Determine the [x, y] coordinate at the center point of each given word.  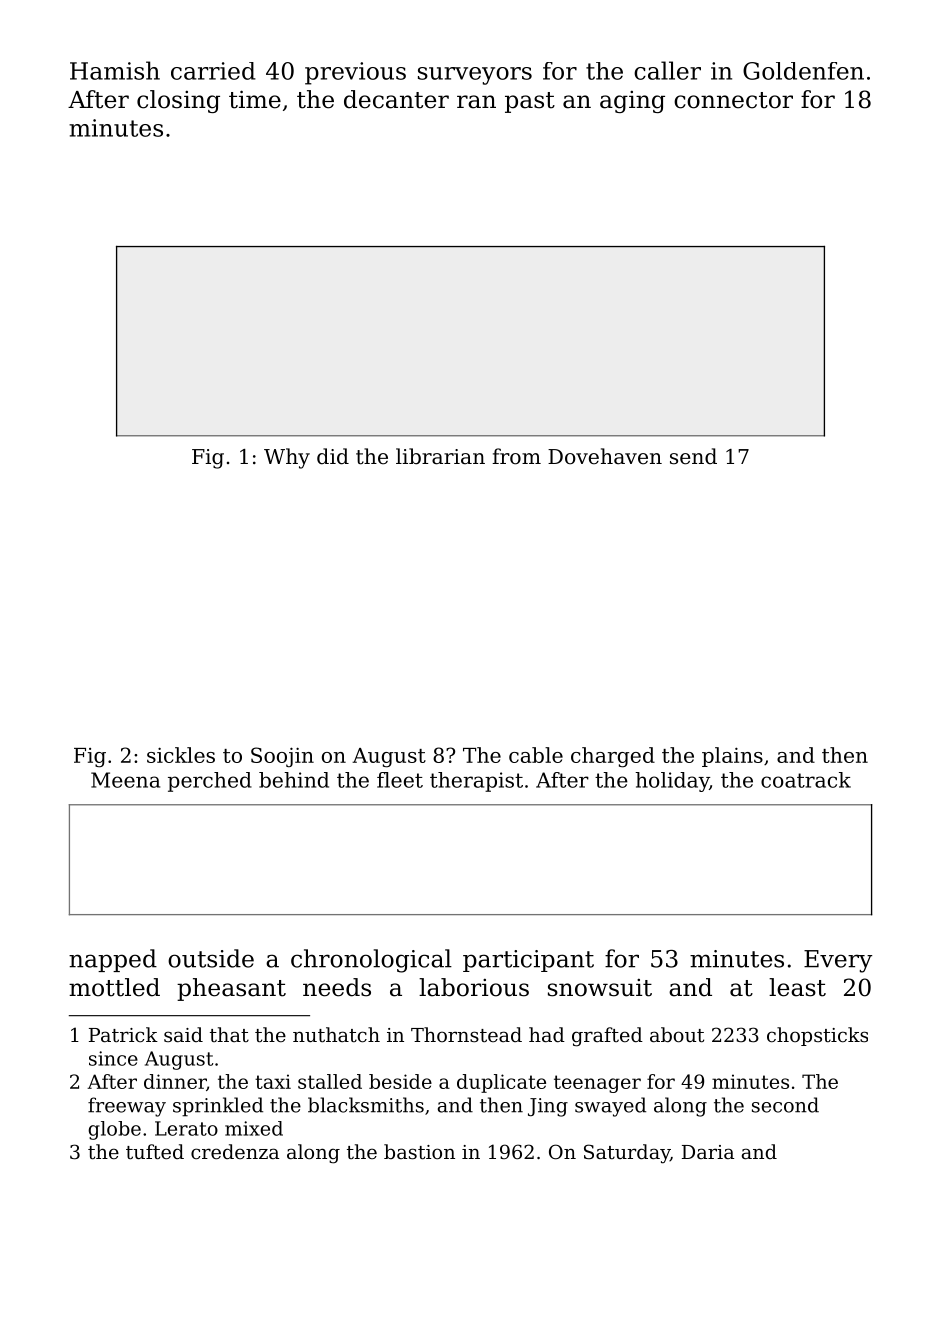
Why [287, 458]
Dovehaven [605, 456]
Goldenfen [803, 71]
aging [632, 102]
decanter [396, 99]
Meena [125, 780]
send [693, 456]
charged [613, 757]
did [333, 456]
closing [178, 101]
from [516, 456]
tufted [155, 1151]
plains [732, 757]
